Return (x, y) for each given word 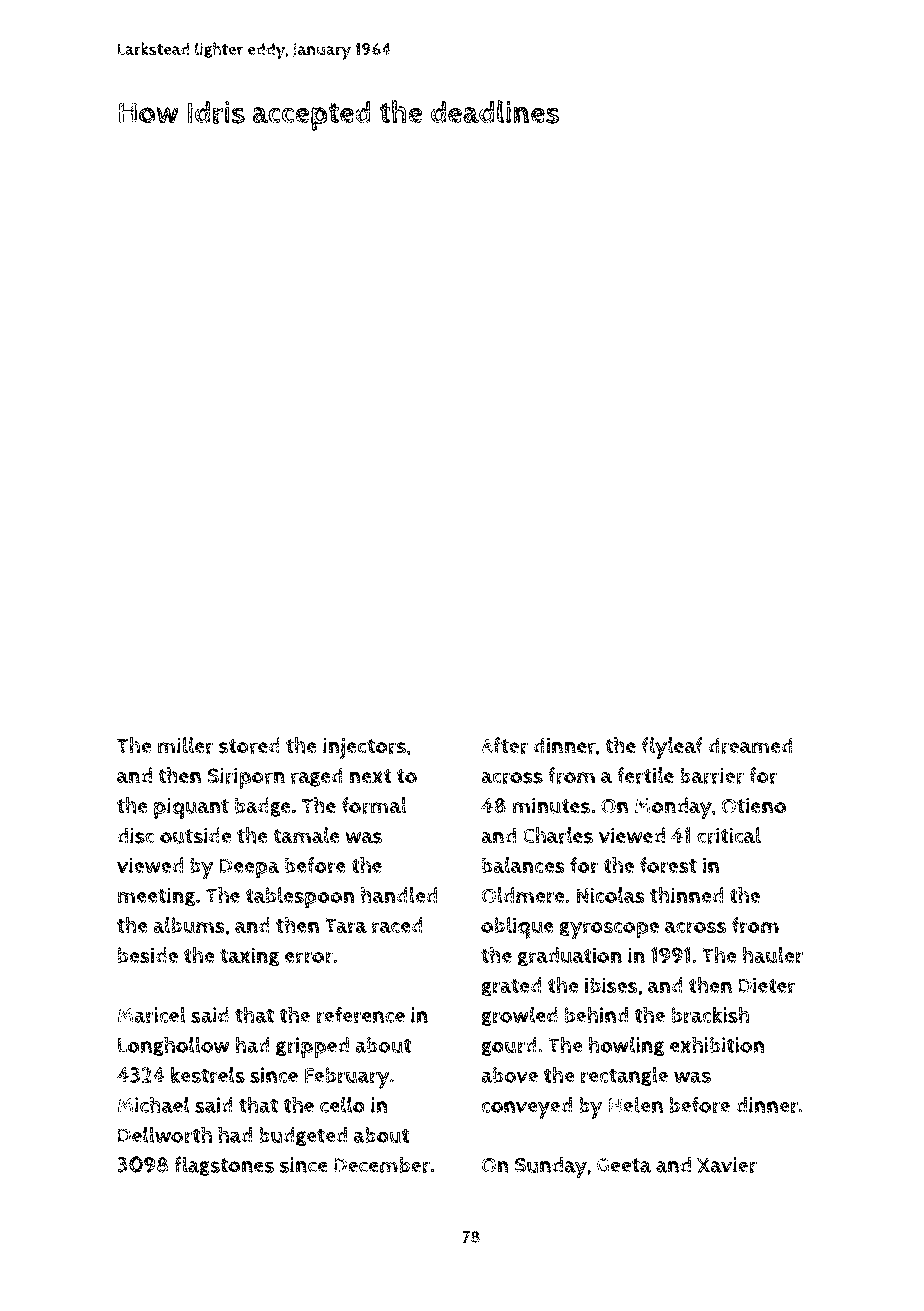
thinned (686, 895)
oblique (517, 928)
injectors (364, 748)
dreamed (750, 745)
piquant (191, 808)
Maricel (151, 1015)
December (382, 1165)
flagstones (224, 1166)
